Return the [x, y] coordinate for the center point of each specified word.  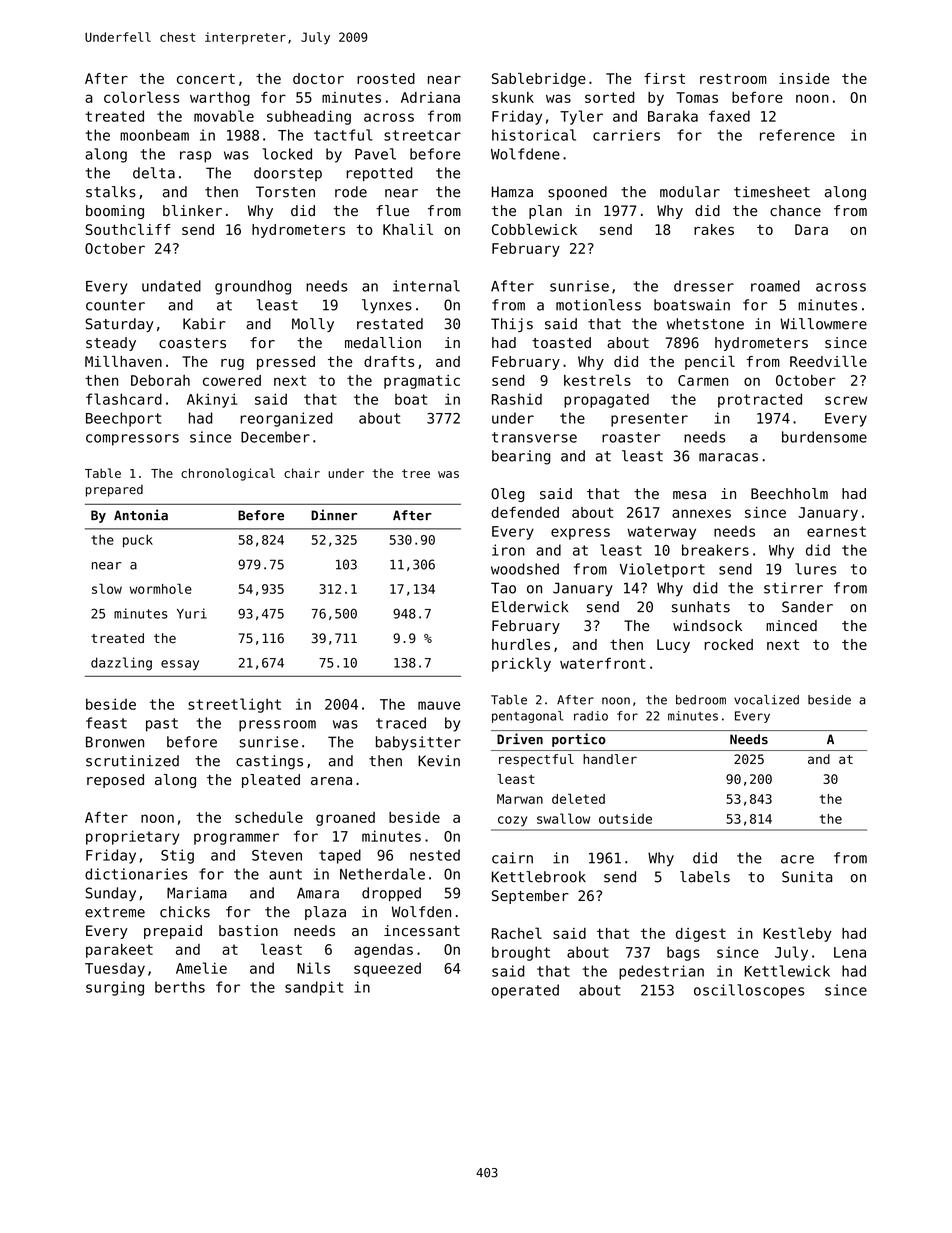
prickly [521, 664]
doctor [318, 78]
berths [180, 987]
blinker [192, 210]
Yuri [192, 613]
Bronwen [115, 742]
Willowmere [823, 324]
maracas [728, 457]
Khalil [408, 229]
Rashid [517, 399]
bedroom [701, 700]
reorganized [286, 419]
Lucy [673, 646]
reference [797, 135]
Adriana [430, 97]
